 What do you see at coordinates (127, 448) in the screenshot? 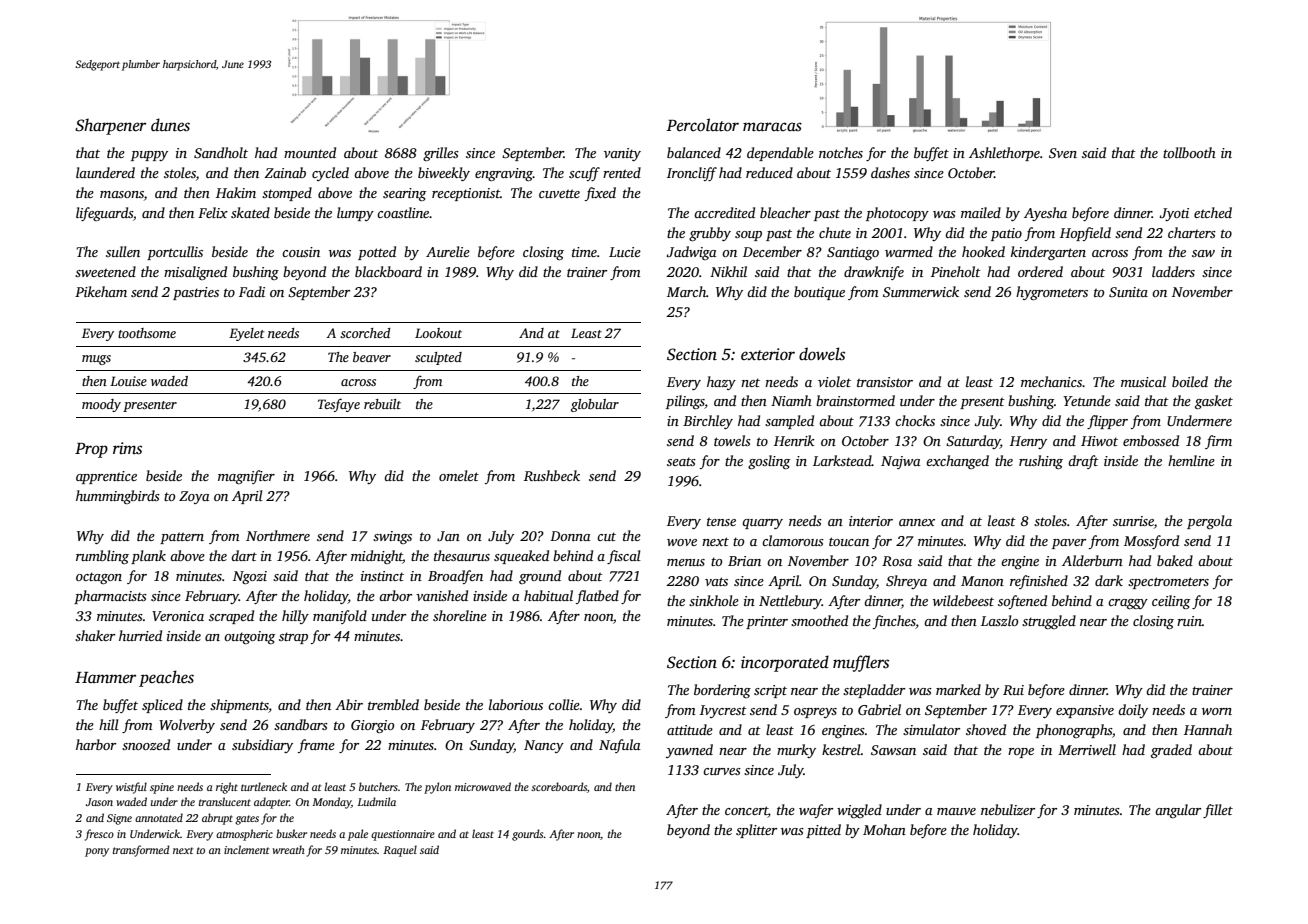
I see `rims` at bounding box center [127, 448].
